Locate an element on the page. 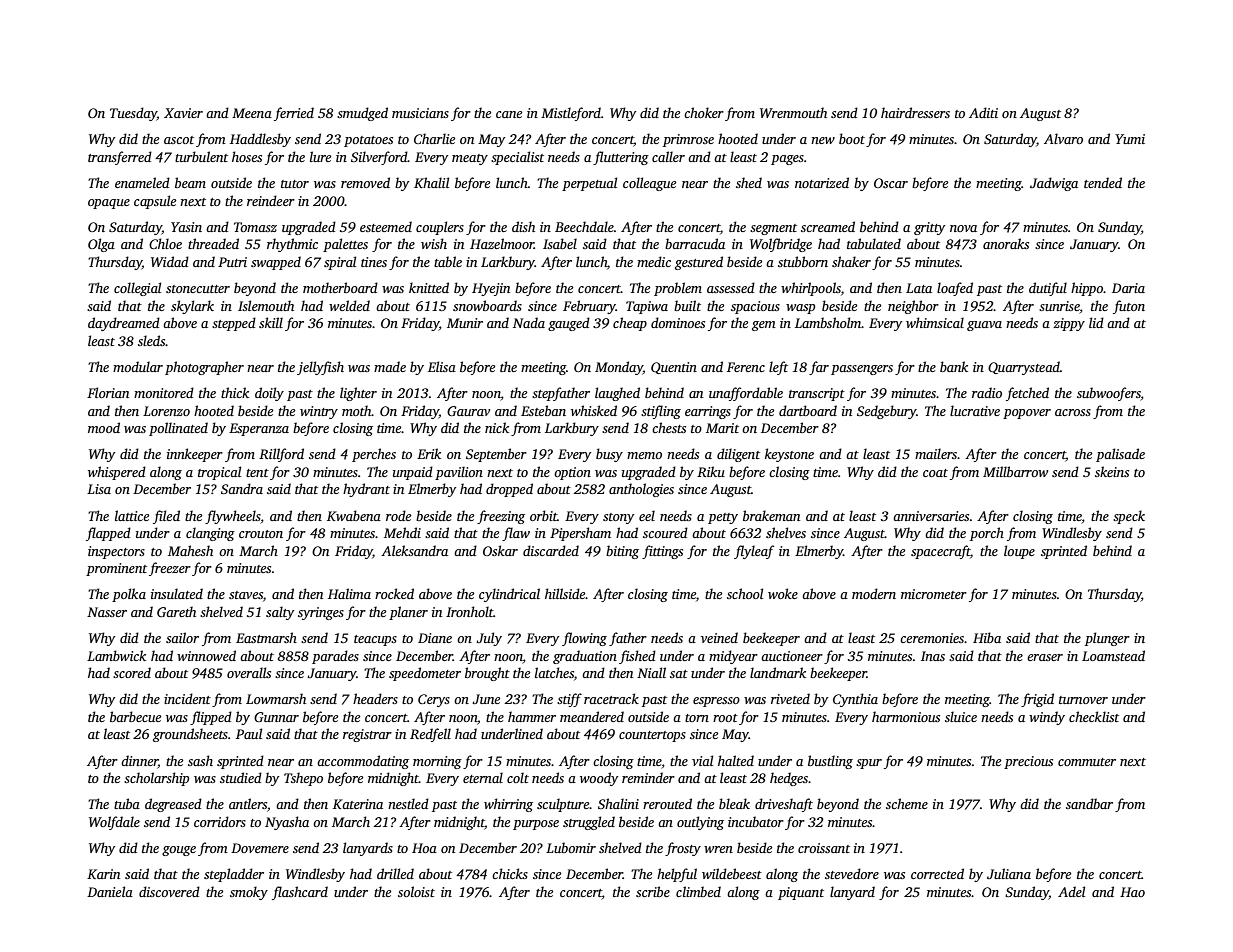 This document has height=952, width=1233. harmonious is located at coordinates (906, 716).
